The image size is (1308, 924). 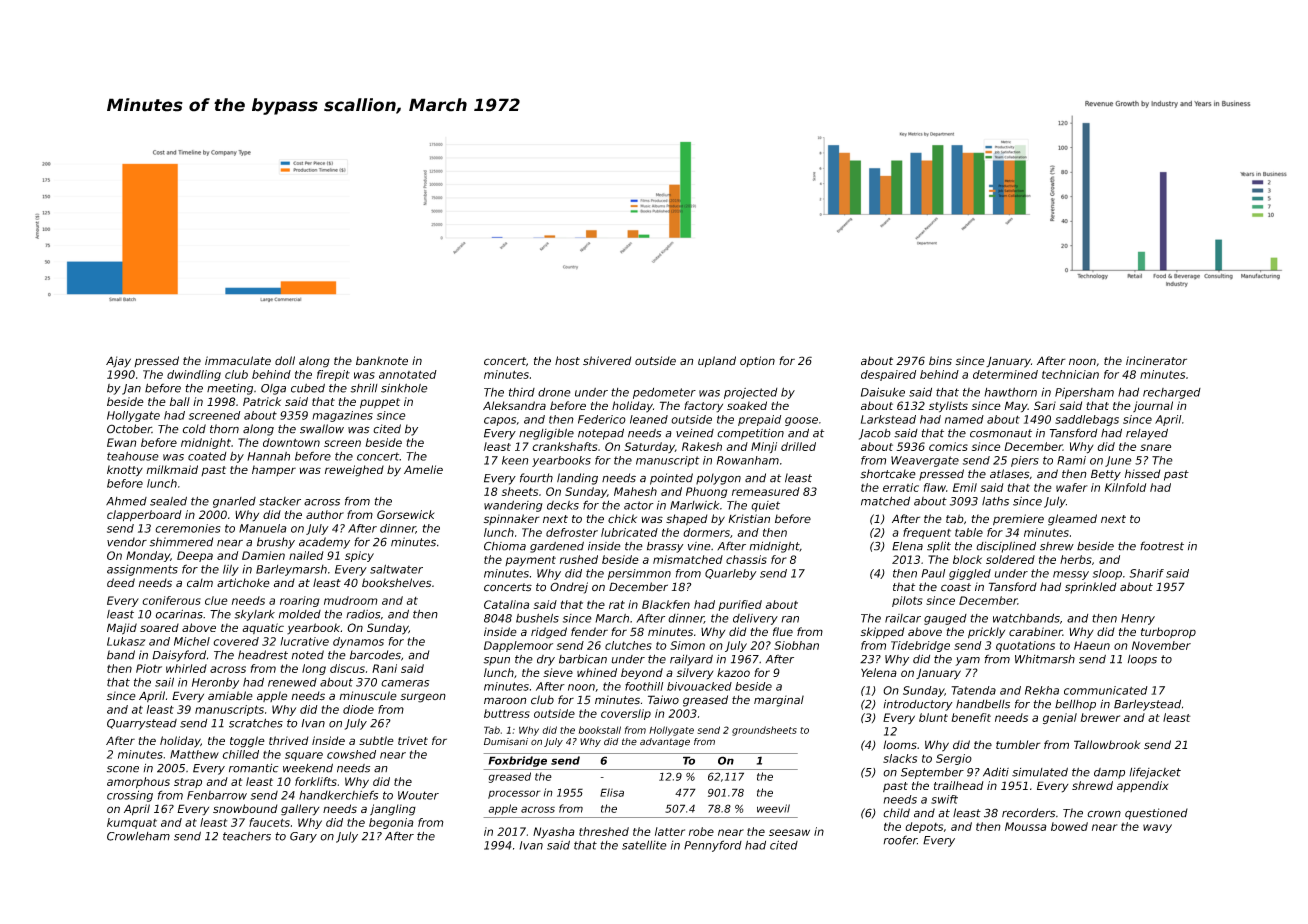 What do you see at coordinates (607, 361) in the screenshot?
I see `shivered` at bounding box center [607, 361].
